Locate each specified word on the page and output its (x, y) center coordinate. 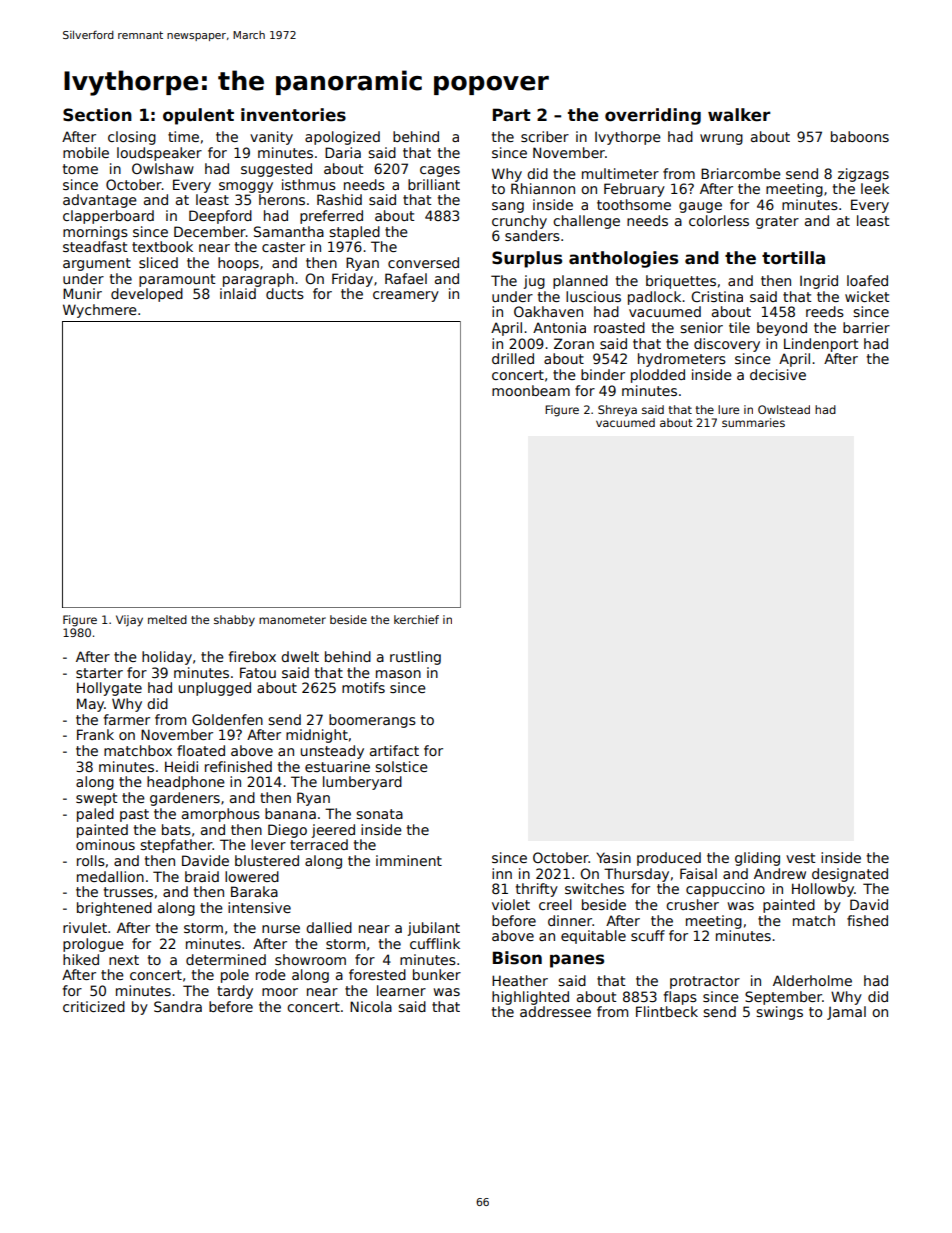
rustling (415, 658)
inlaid (238, 293)
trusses (128, 892)
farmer (126, 719)
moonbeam (531, 390)
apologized (342, 138)
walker (739, 115)
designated (850, 875)
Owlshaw (163, 168)
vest (800, 858)
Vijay (129, 621)
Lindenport (821, 345)
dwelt (300, 656)
